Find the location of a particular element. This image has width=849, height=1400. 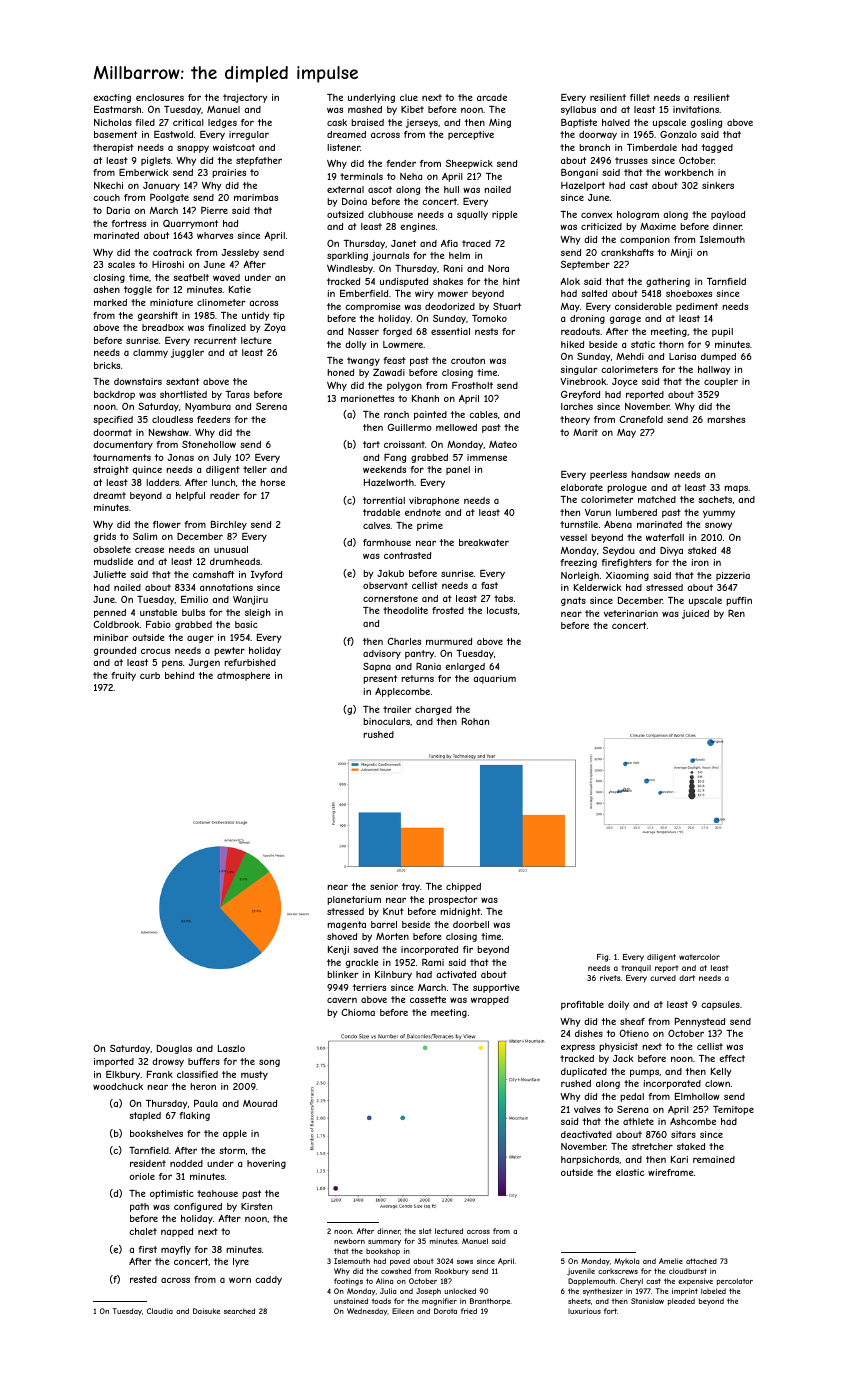

Ivyford is located at coordinates (266, 575).
